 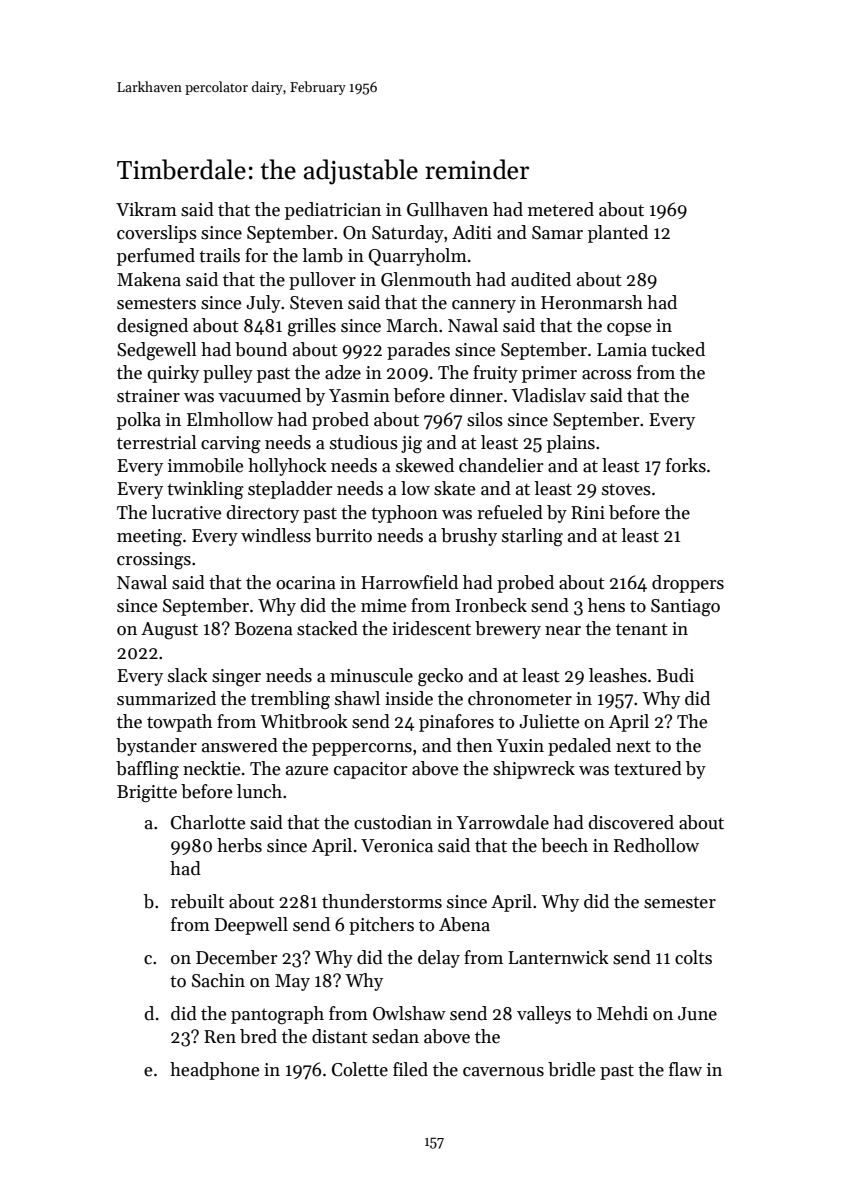 I want to click on stoves, so click(x=626, y=490).
